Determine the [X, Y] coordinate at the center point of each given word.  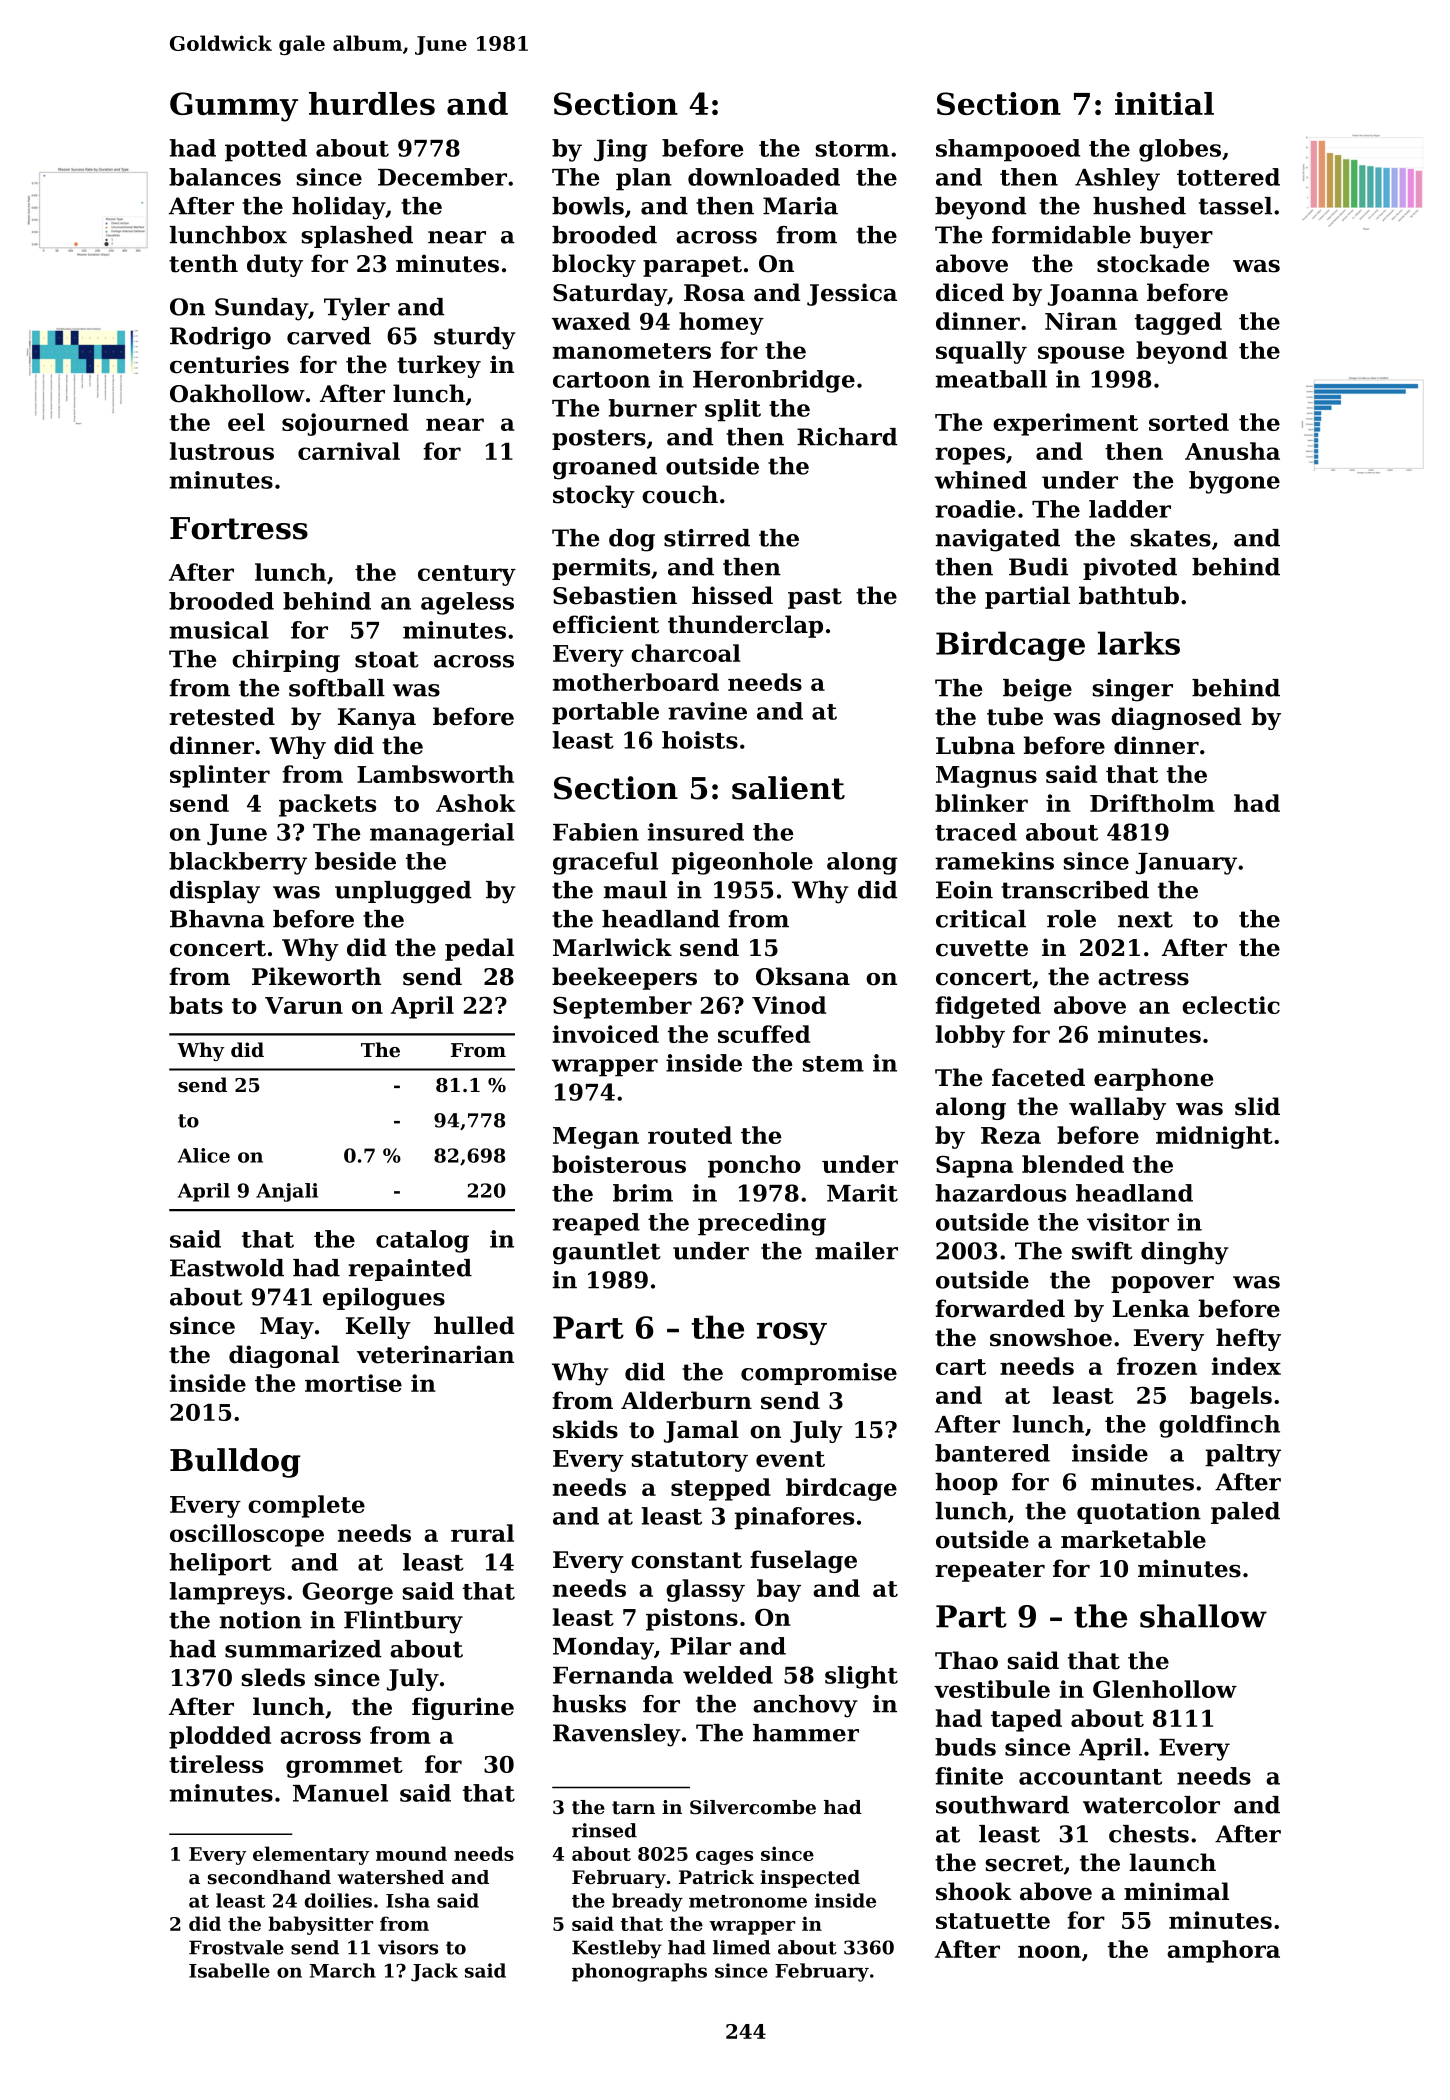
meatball [991, 379]
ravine [707, 711]
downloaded [764, 177]
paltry [1243, 1455]
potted [266, 150]
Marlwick [612, 947]
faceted [1038, 1077]
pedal [479, 949]
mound [411, 1853]
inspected [810, 1879]
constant [686, 1560]
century [467, 575]
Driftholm [1152, 803]
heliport [220, 1564]
